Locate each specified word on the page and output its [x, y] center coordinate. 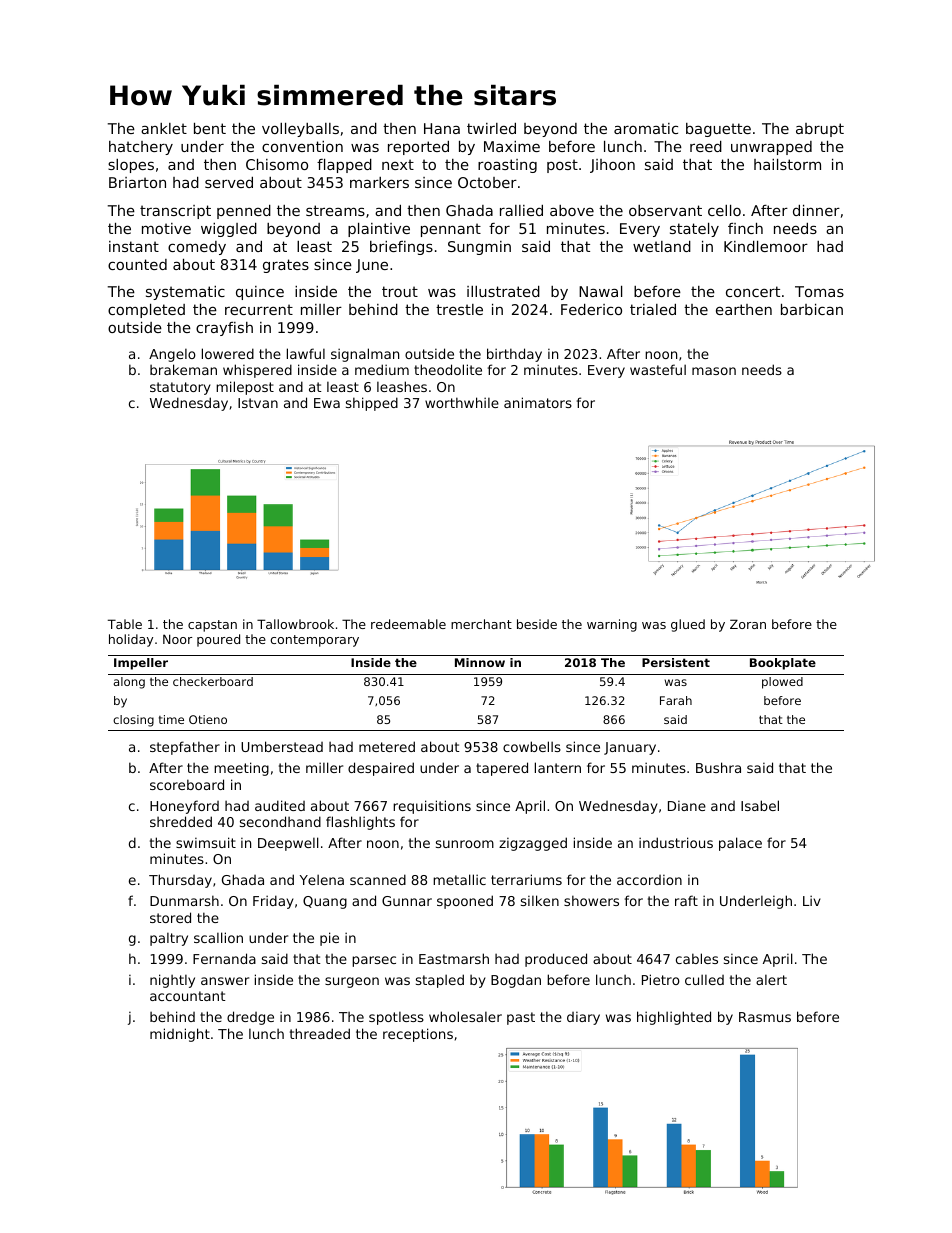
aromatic [646, 128]
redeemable [408, 624]
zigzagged [533, 844]
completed [146, 311]
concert [753, 291]
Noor [177, 639]
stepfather [185, 748]
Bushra [718, 767]
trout [400, 291]
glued [688, 625]
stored [170, 917]
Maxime [512, 146]
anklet [164, 128]
